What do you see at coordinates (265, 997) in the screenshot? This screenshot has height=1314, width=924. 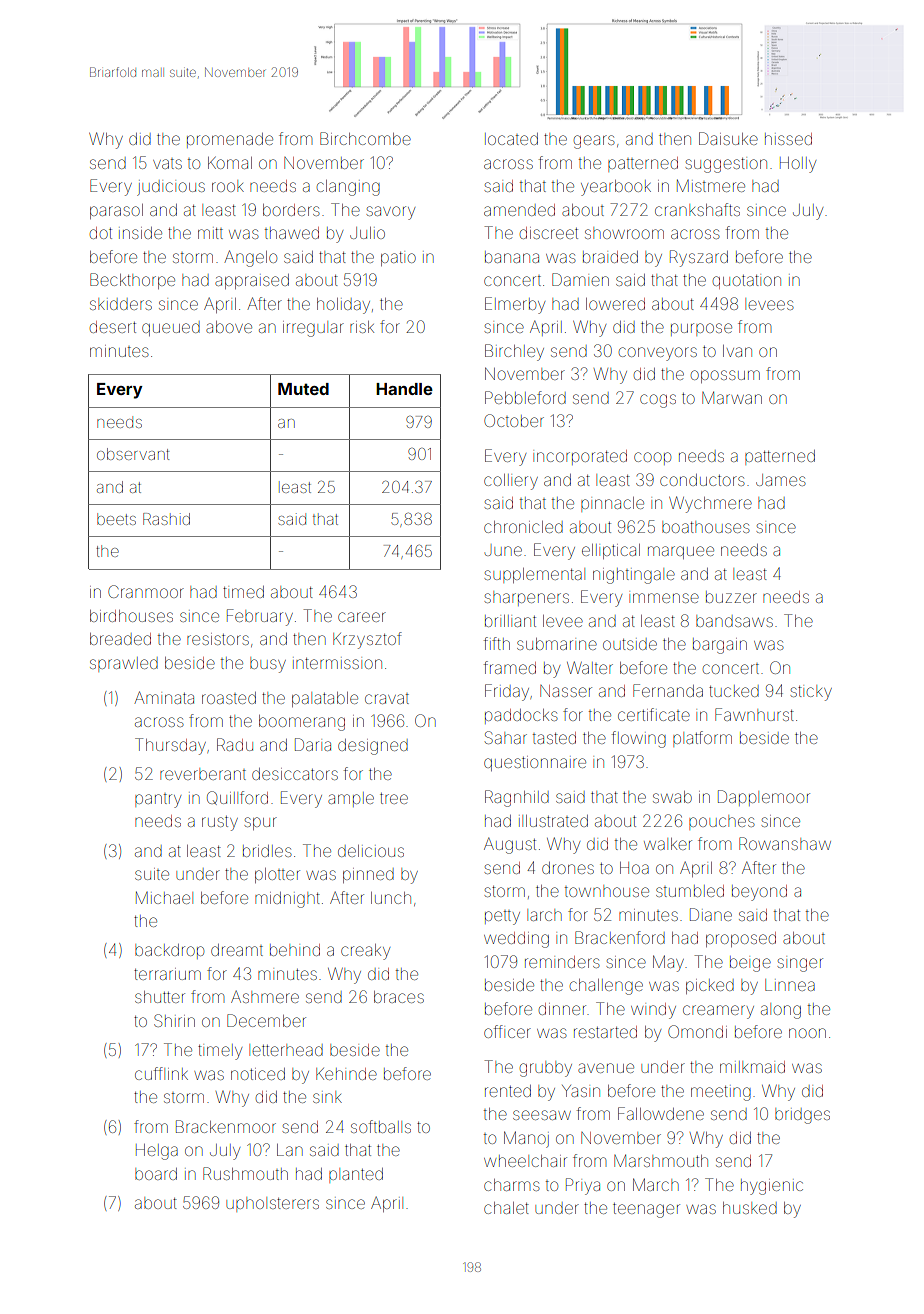 I see `Ashmere` at bounding box center [265, 997].
